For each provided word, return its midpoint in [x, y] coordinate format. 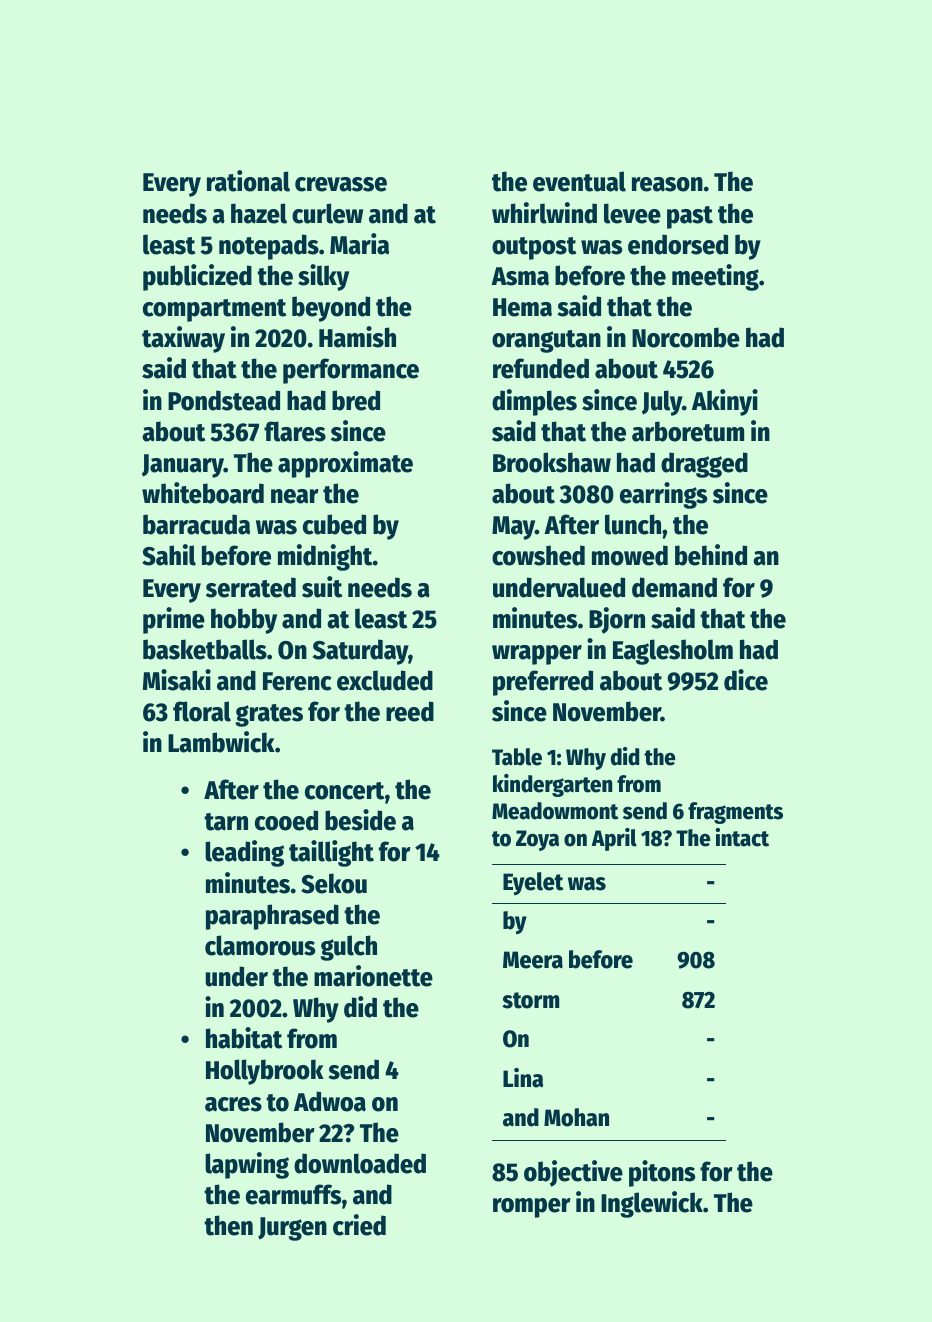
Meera [533, 960]
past [690, 217]
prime [174, 620]
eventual [579, 181]
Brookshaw [552, 462]
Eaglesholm [673, 652]
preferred [543, 683]
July [662, 403]
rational [248, 181]
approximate [345, 464]
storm [530, 1000]
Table [517, 757]
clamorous [260, 945]
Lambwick [221, 742]
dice [746, 680]
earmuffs [293, 1194]
